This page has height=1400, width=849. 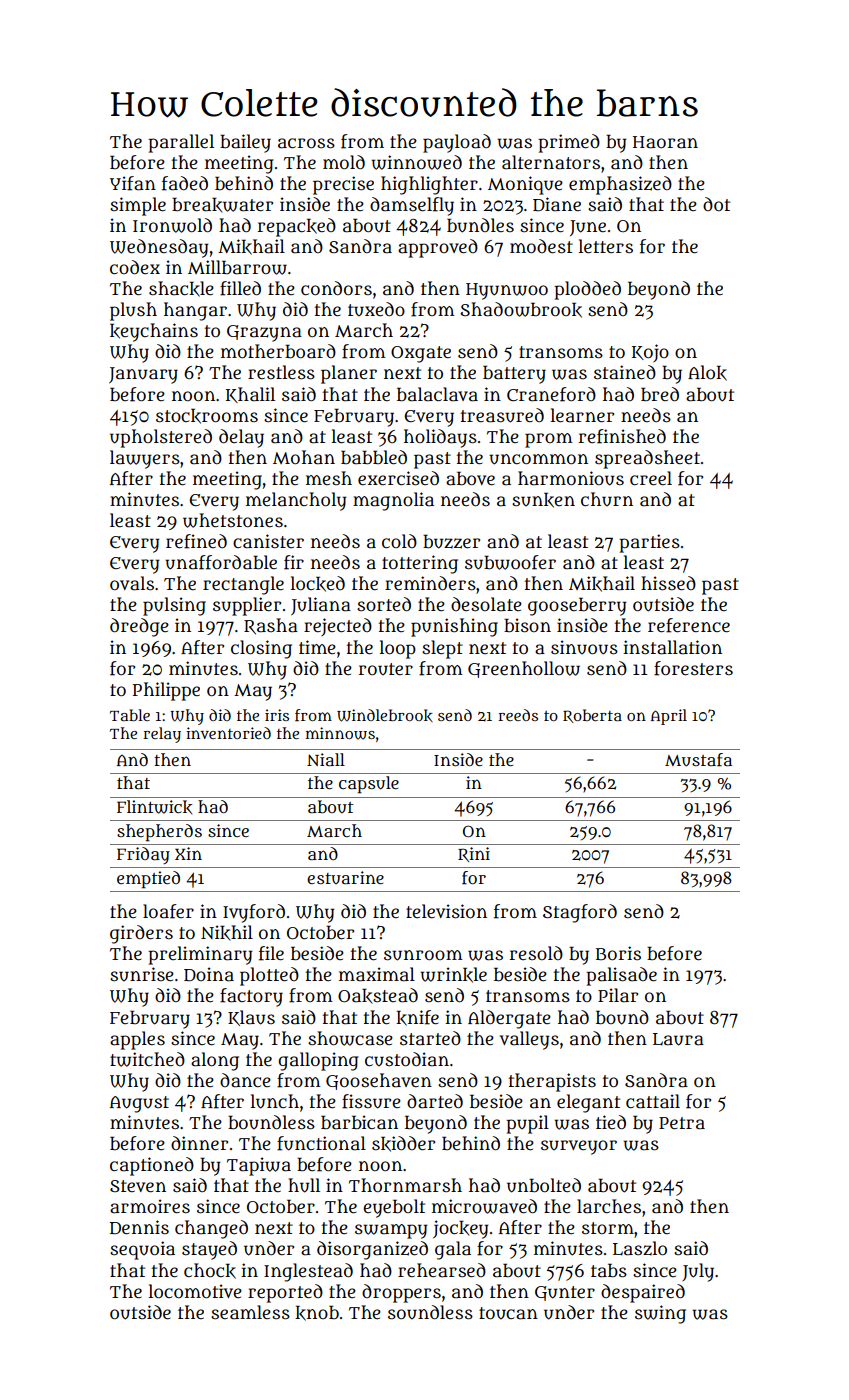 What do you see at coordinates (514, 374) in the page?
I see `battery` at bounding box center [514, 374].
